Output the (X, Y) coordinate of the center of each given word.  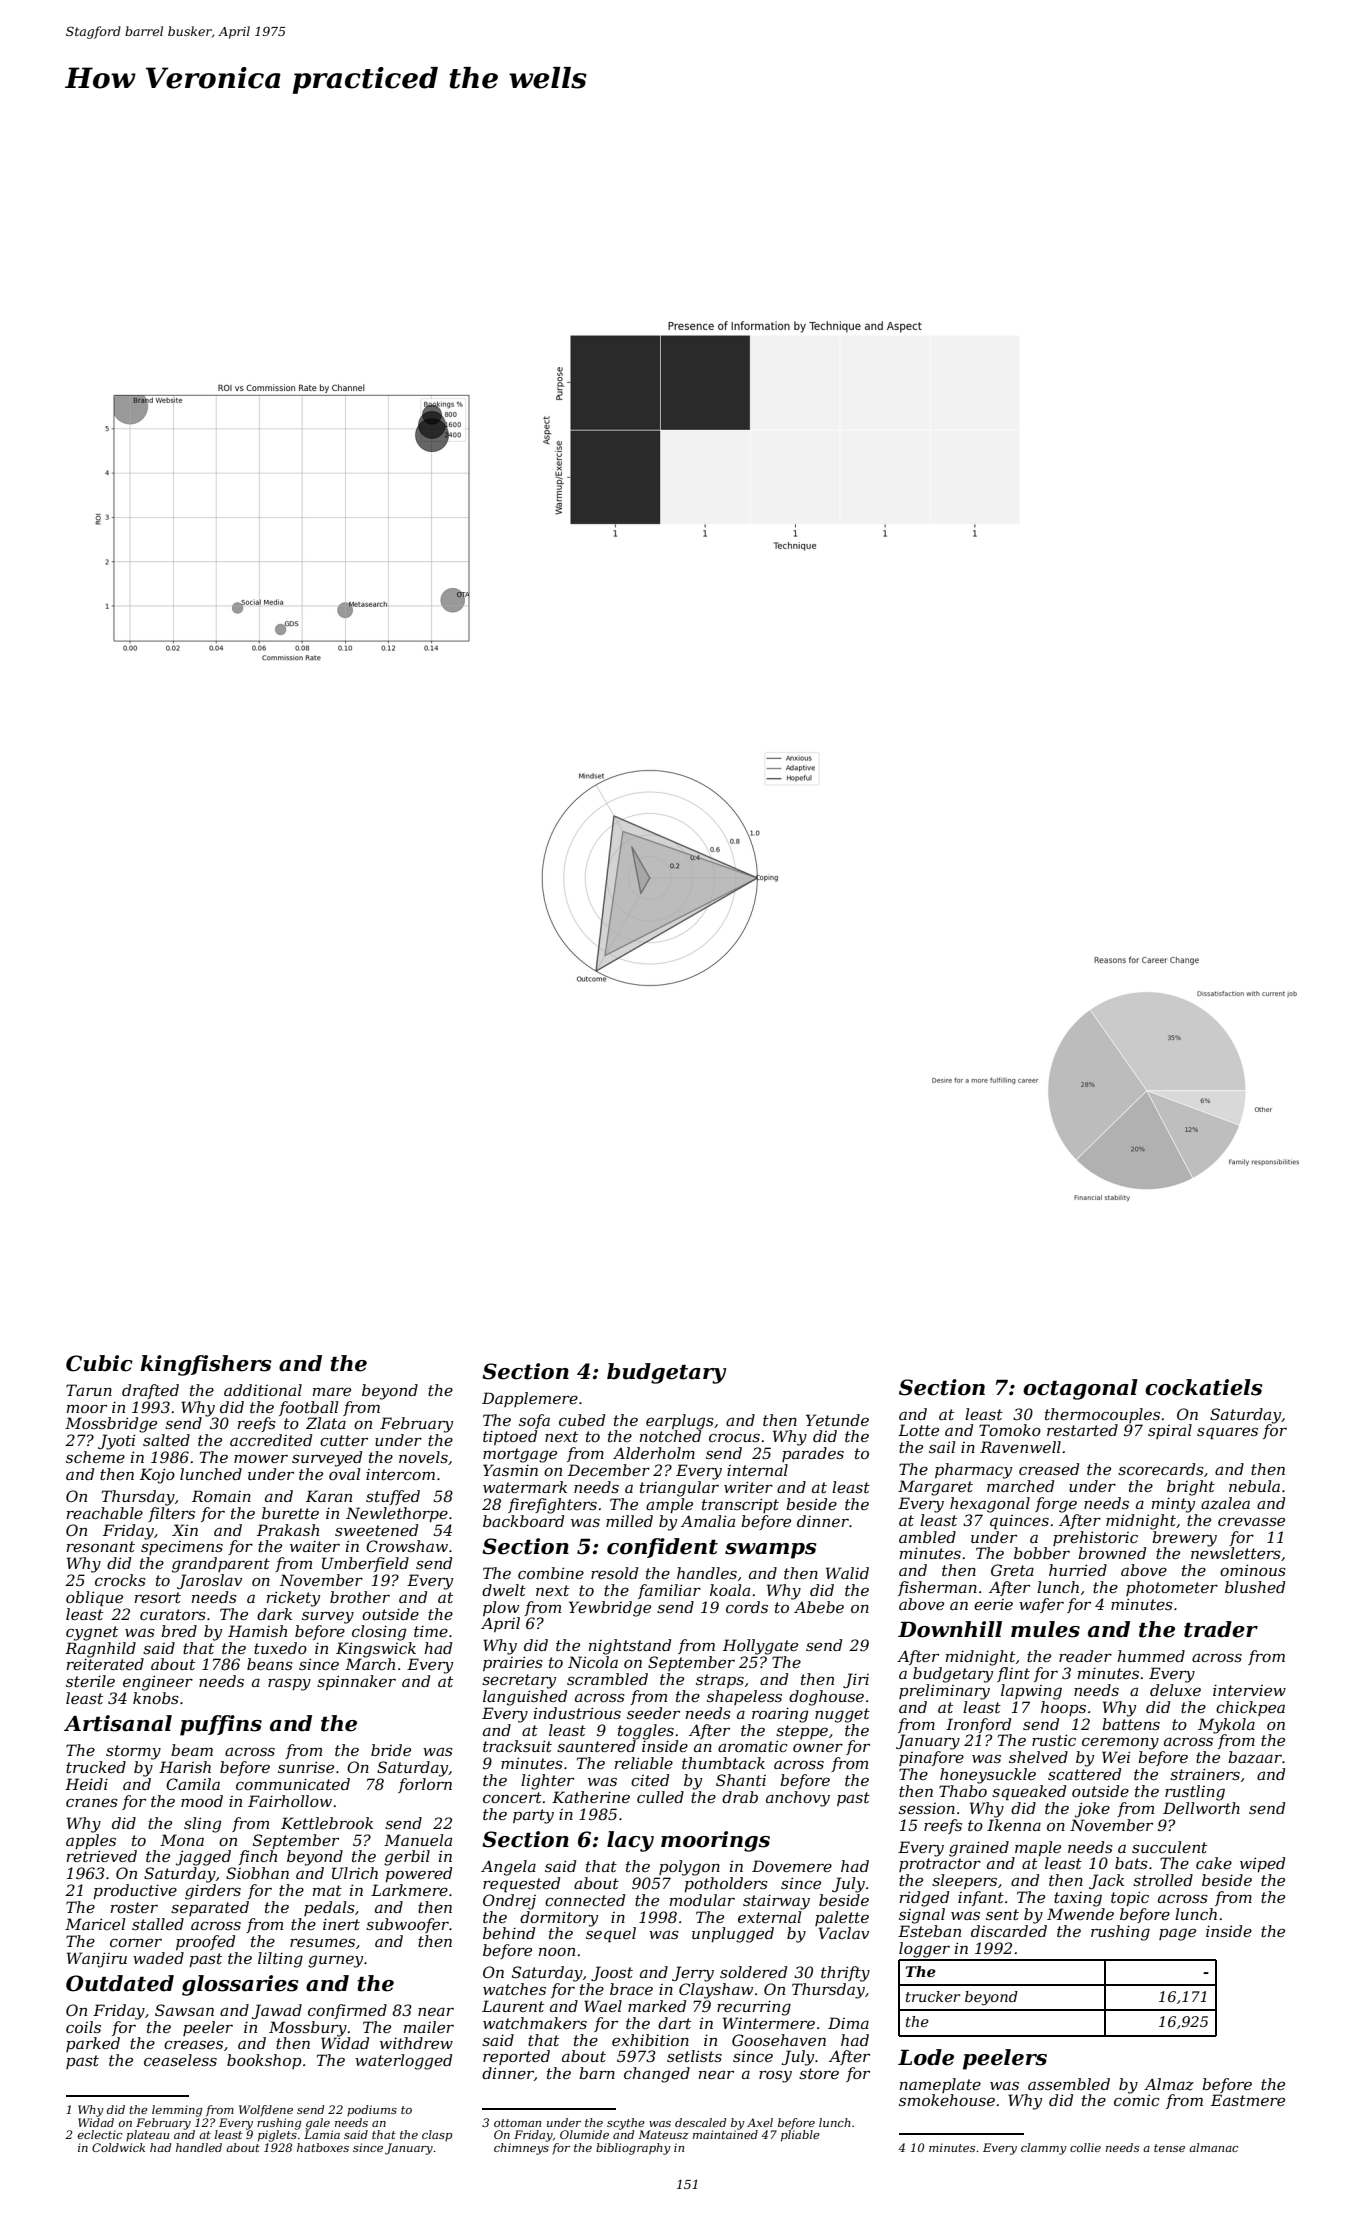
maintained (725, 2134)
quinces (1019, 1522)
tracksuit (517, 1746)
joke (1092, 1810)
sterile (90, 1681)
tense (1169, 2148)
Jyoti (116, 1442)
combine (551, 1573)
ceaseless (180, 2060)
